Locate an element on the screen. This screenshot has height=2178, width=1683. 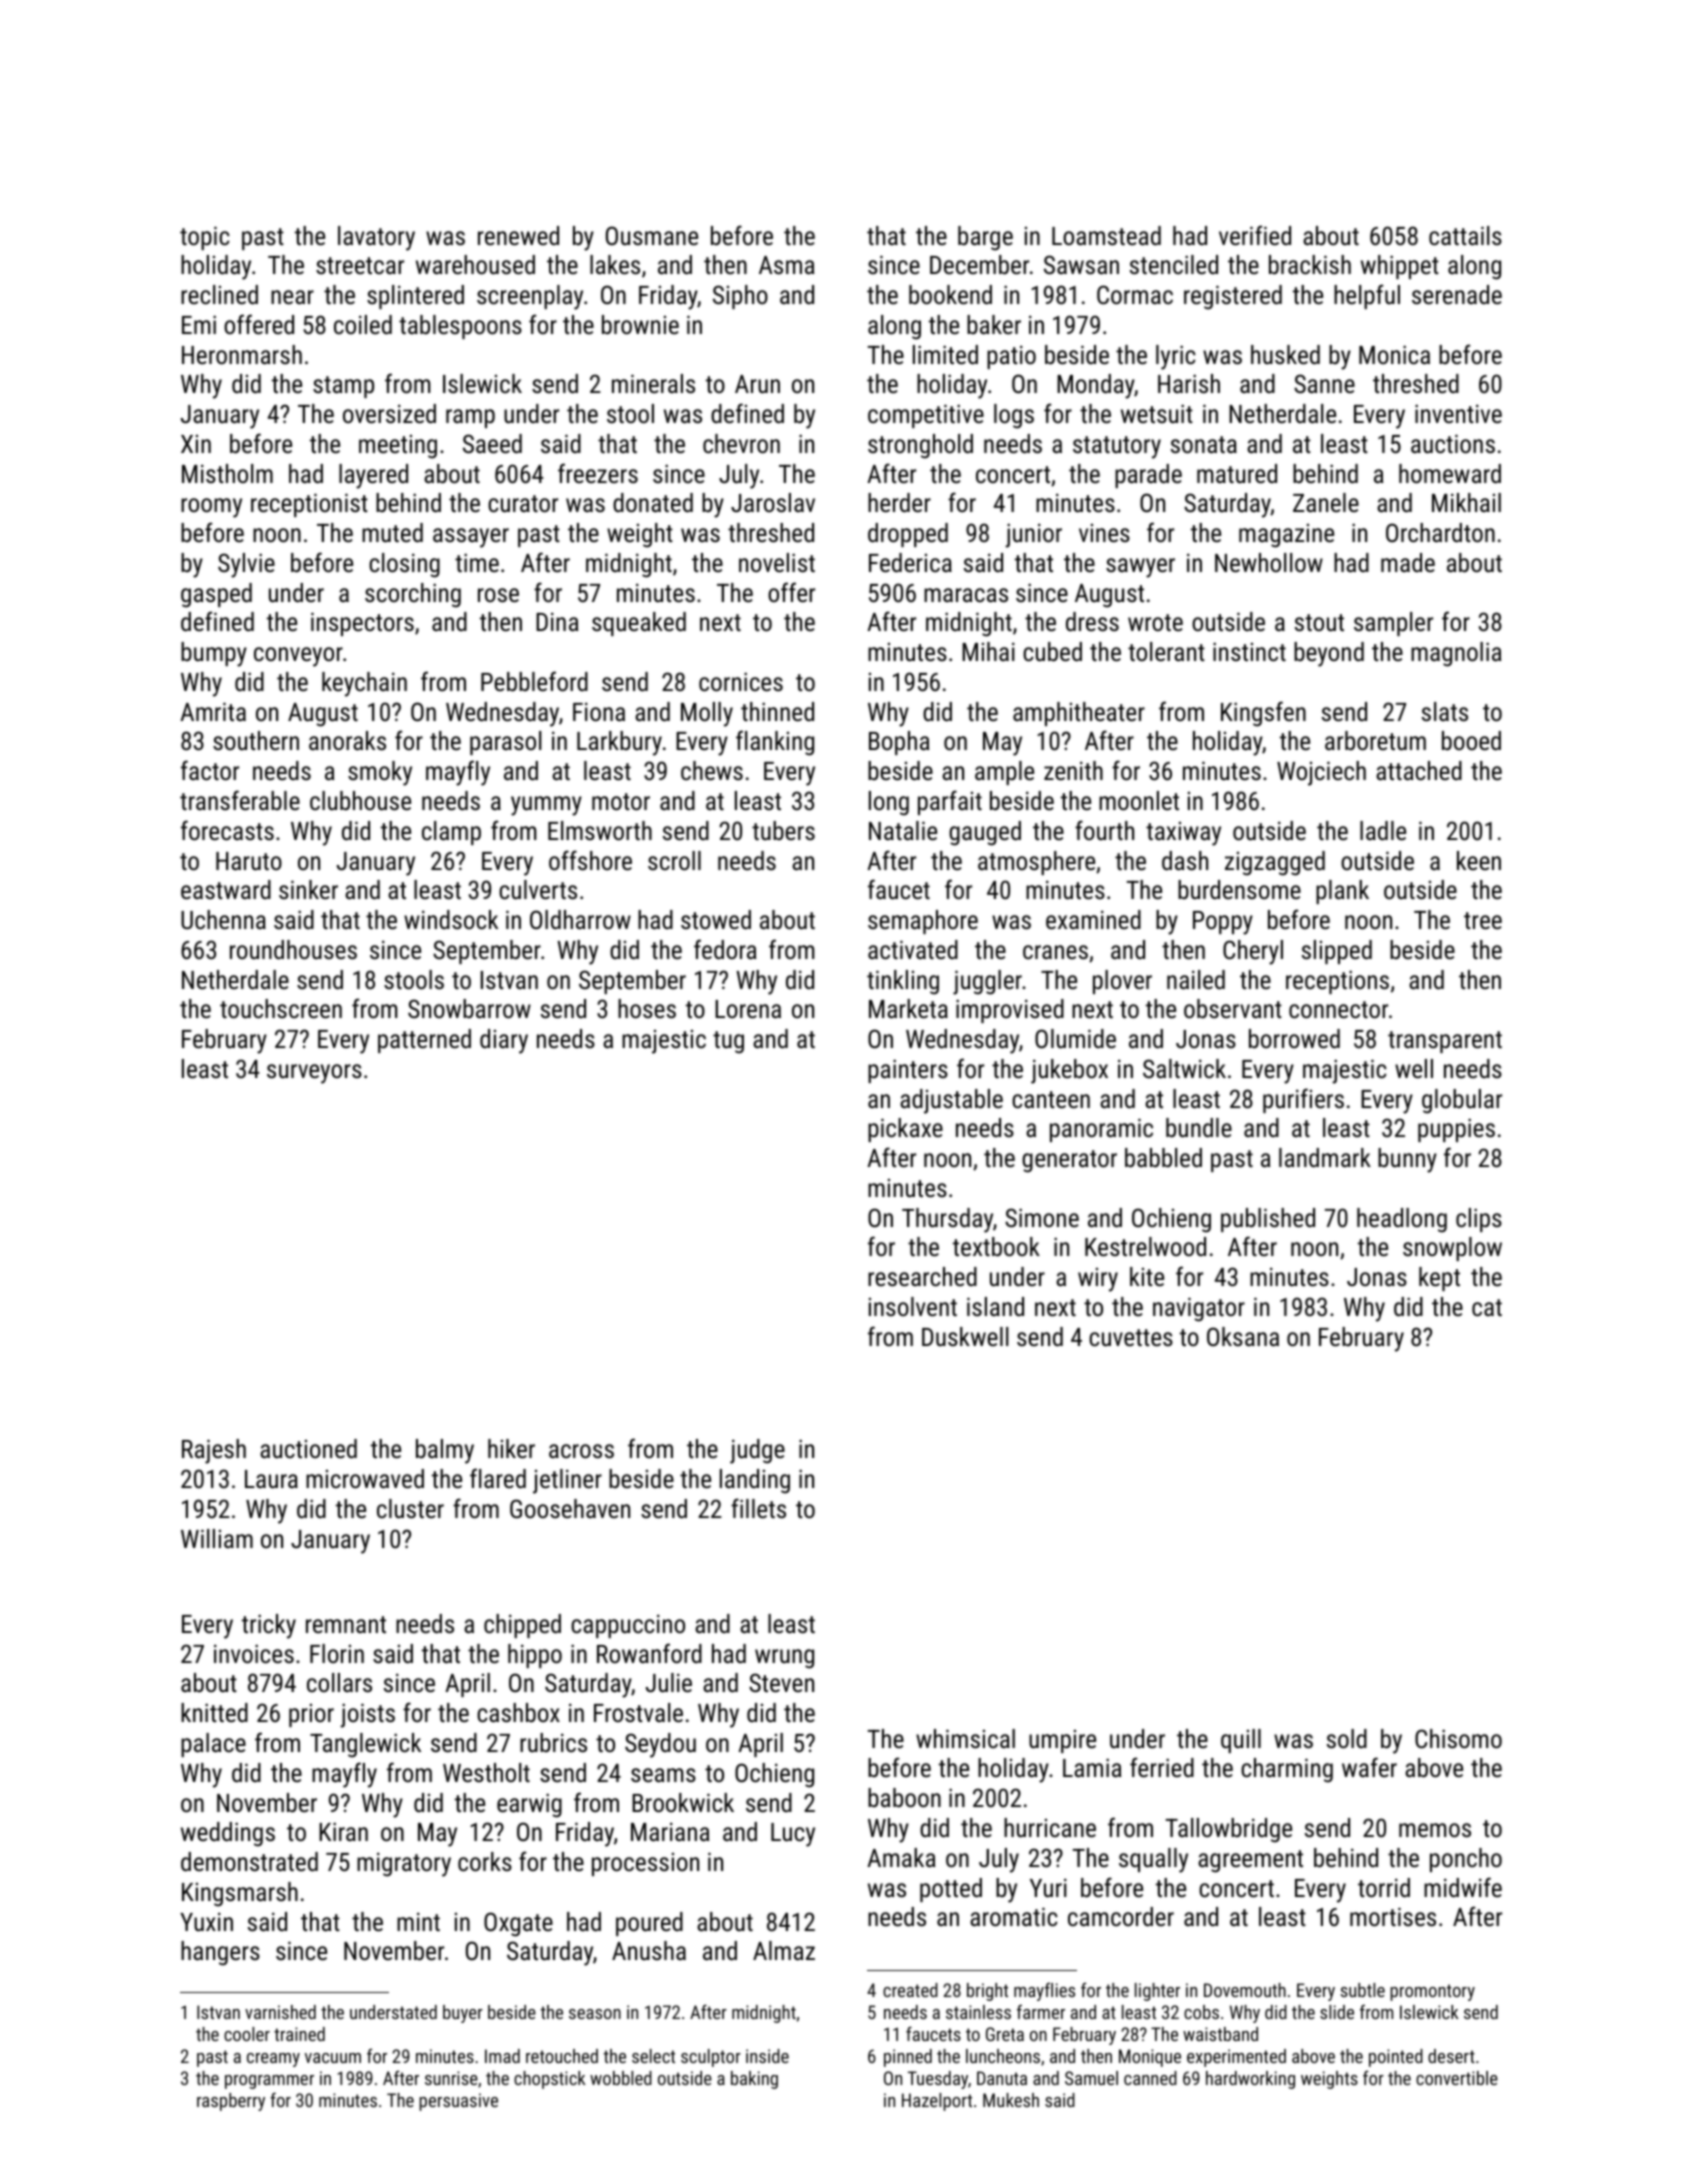
gauged is located at coordinates (985, 833).
